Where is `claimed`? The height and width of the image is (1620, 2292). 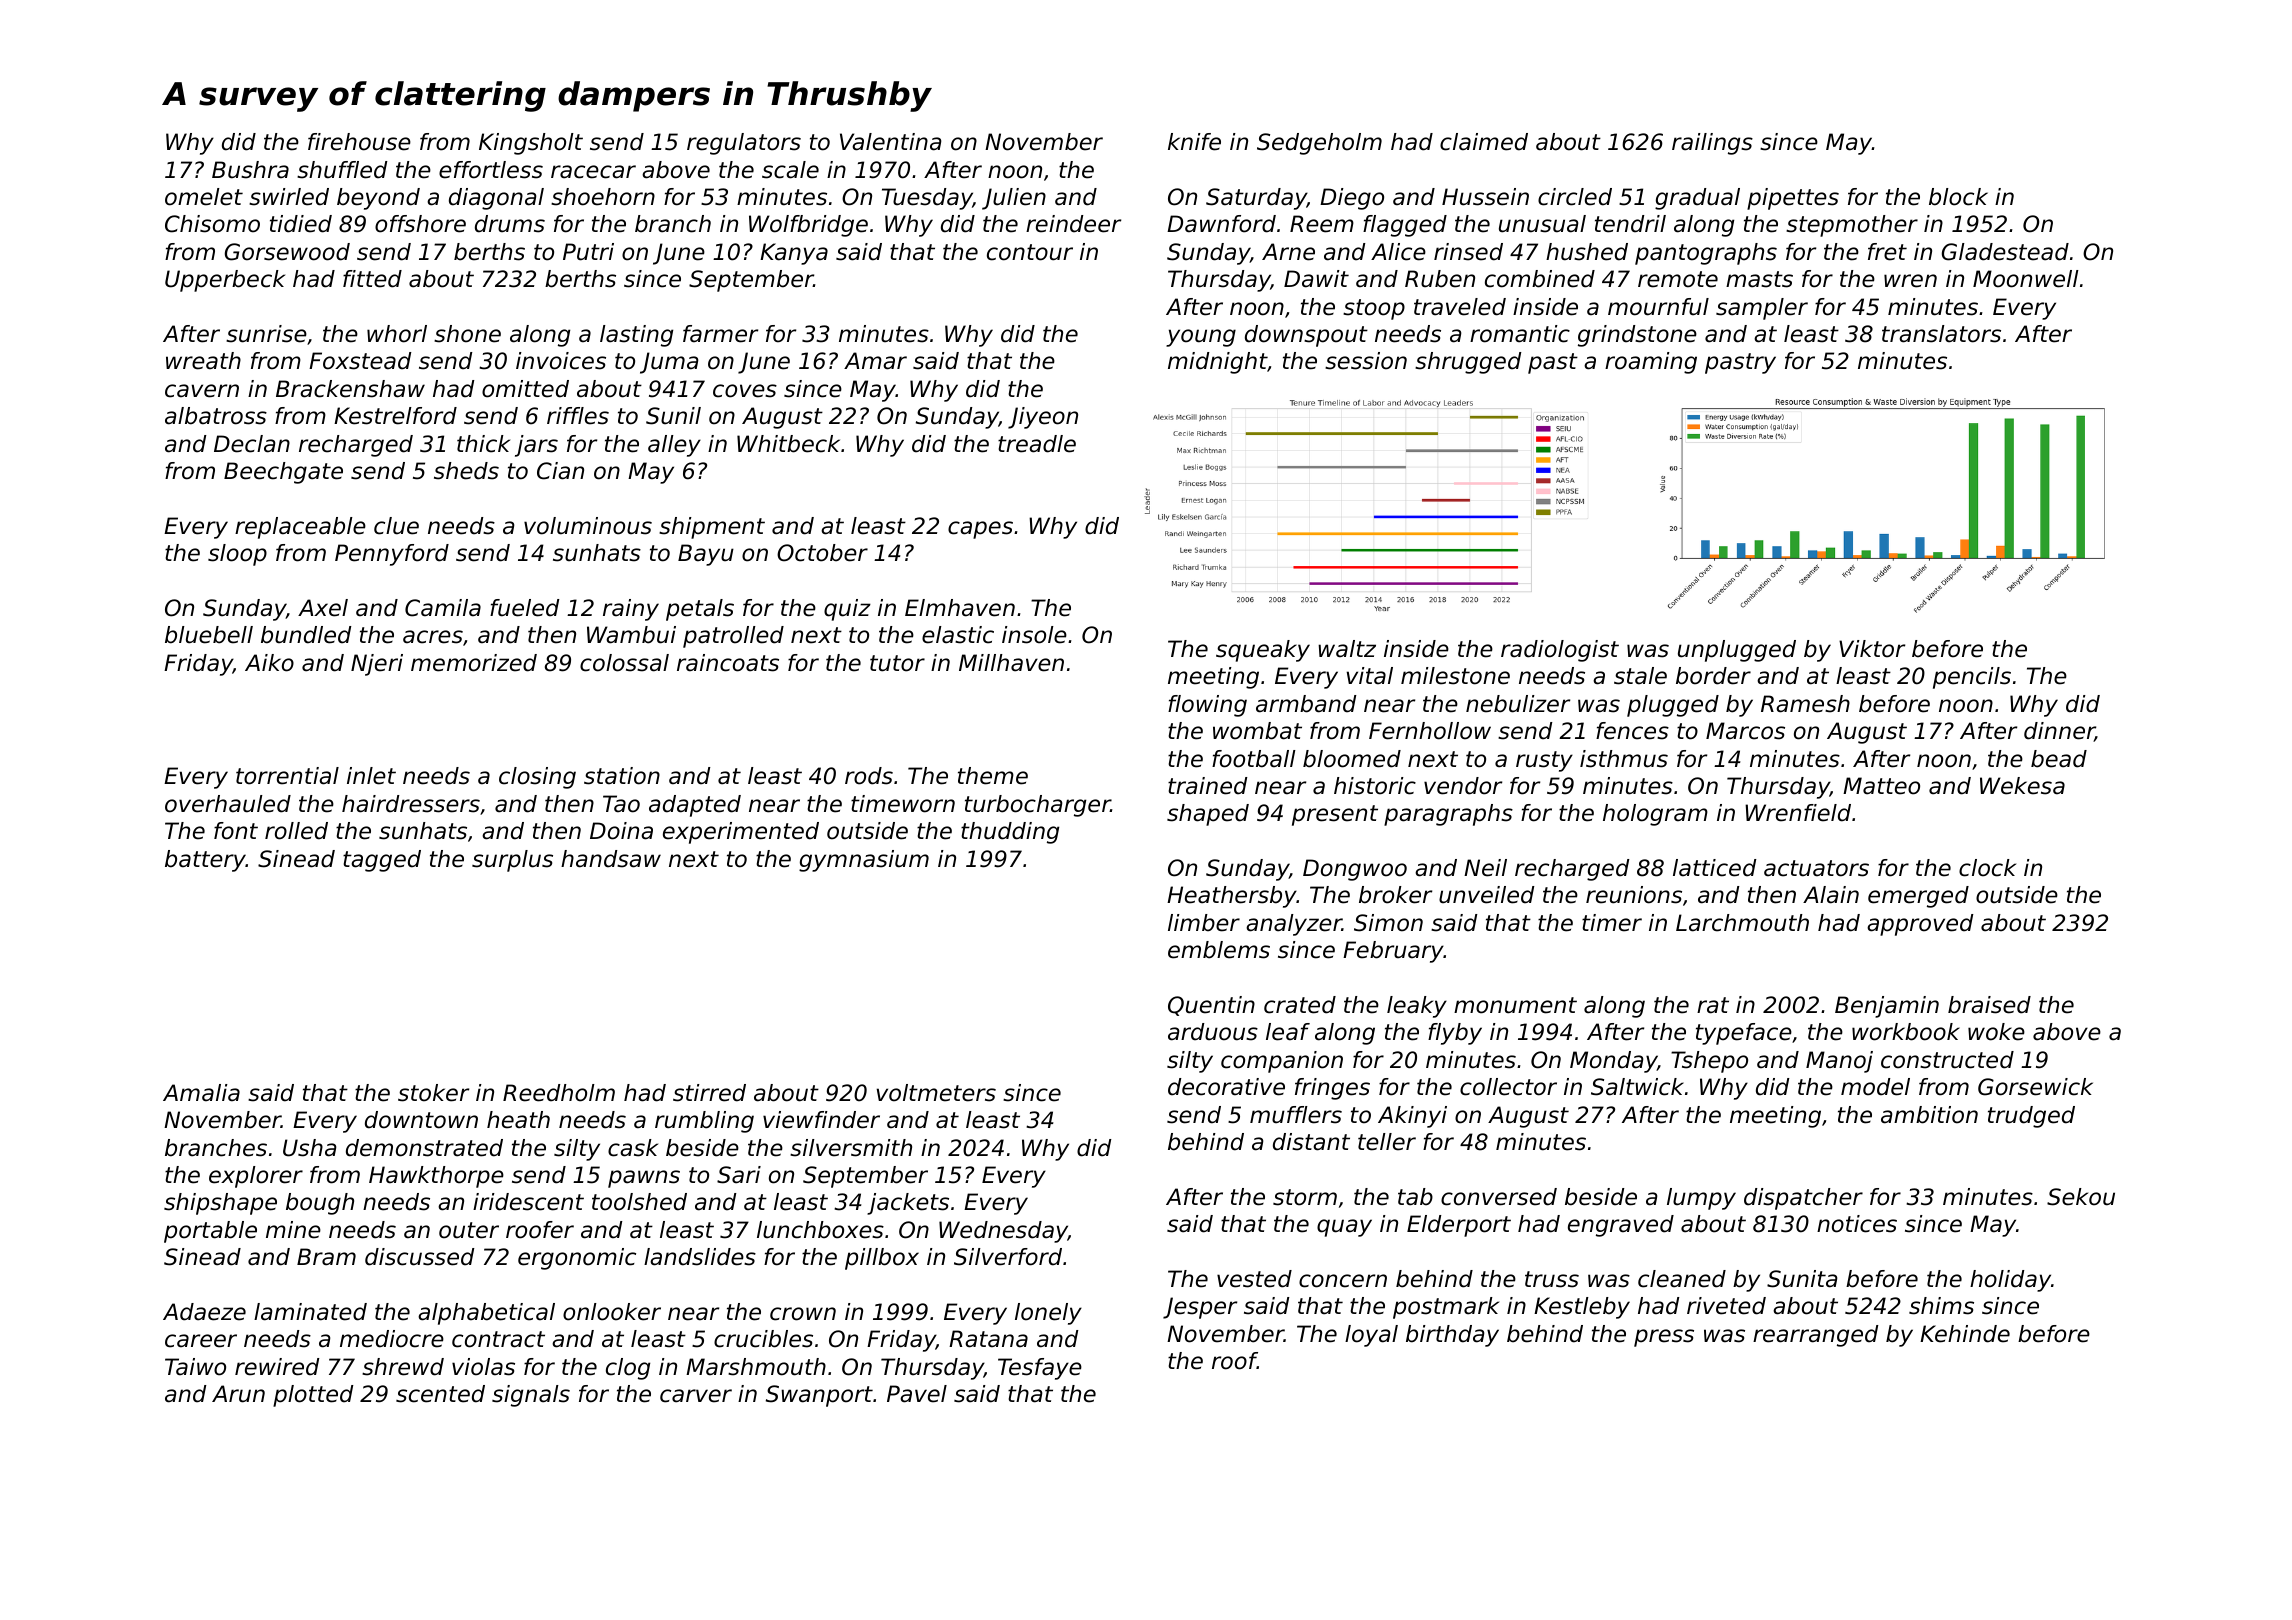 claimed is located at coordinates (1484, 142).
